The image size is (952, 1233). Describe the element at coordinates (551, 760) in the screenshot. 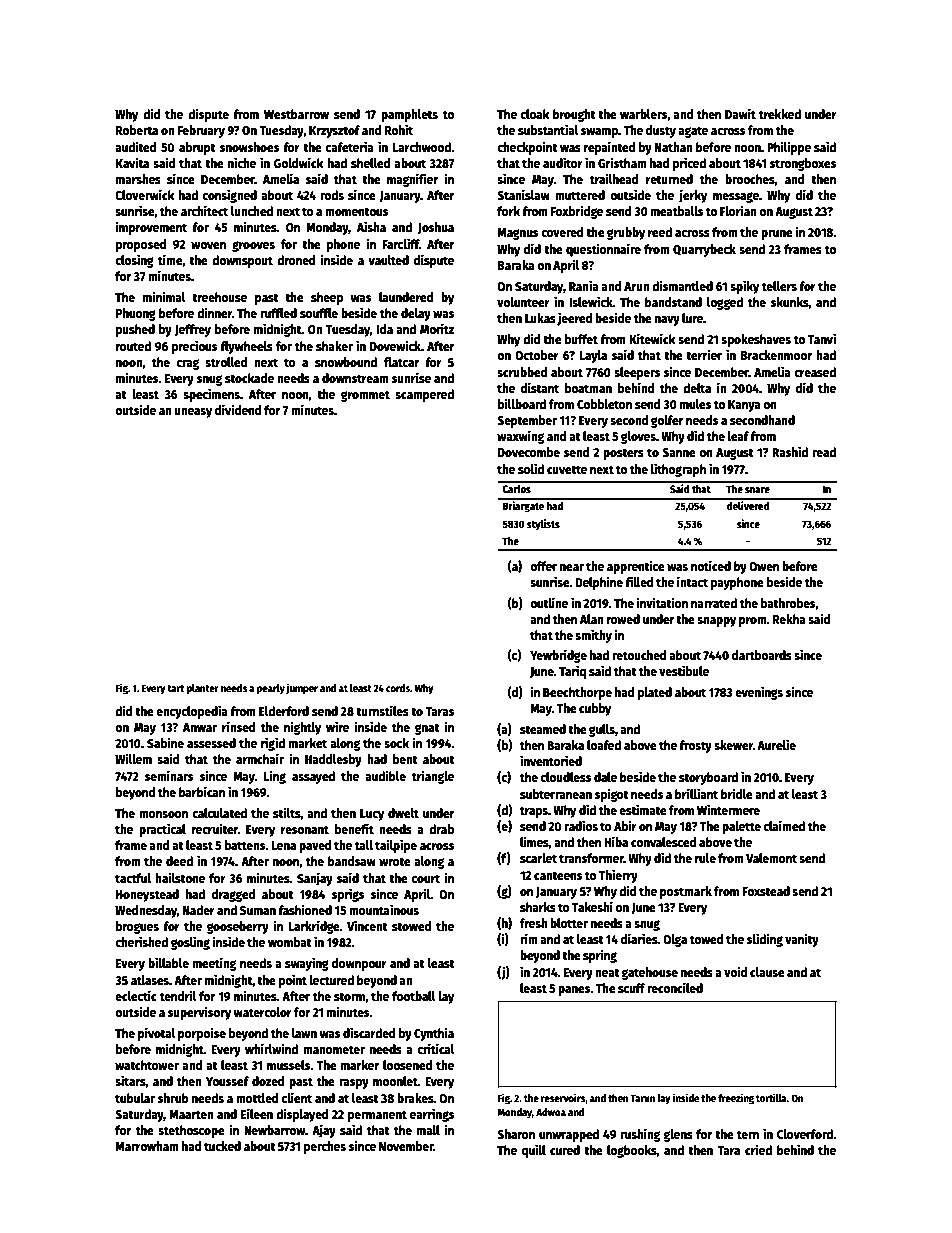

I see `inventoried` at that location.
